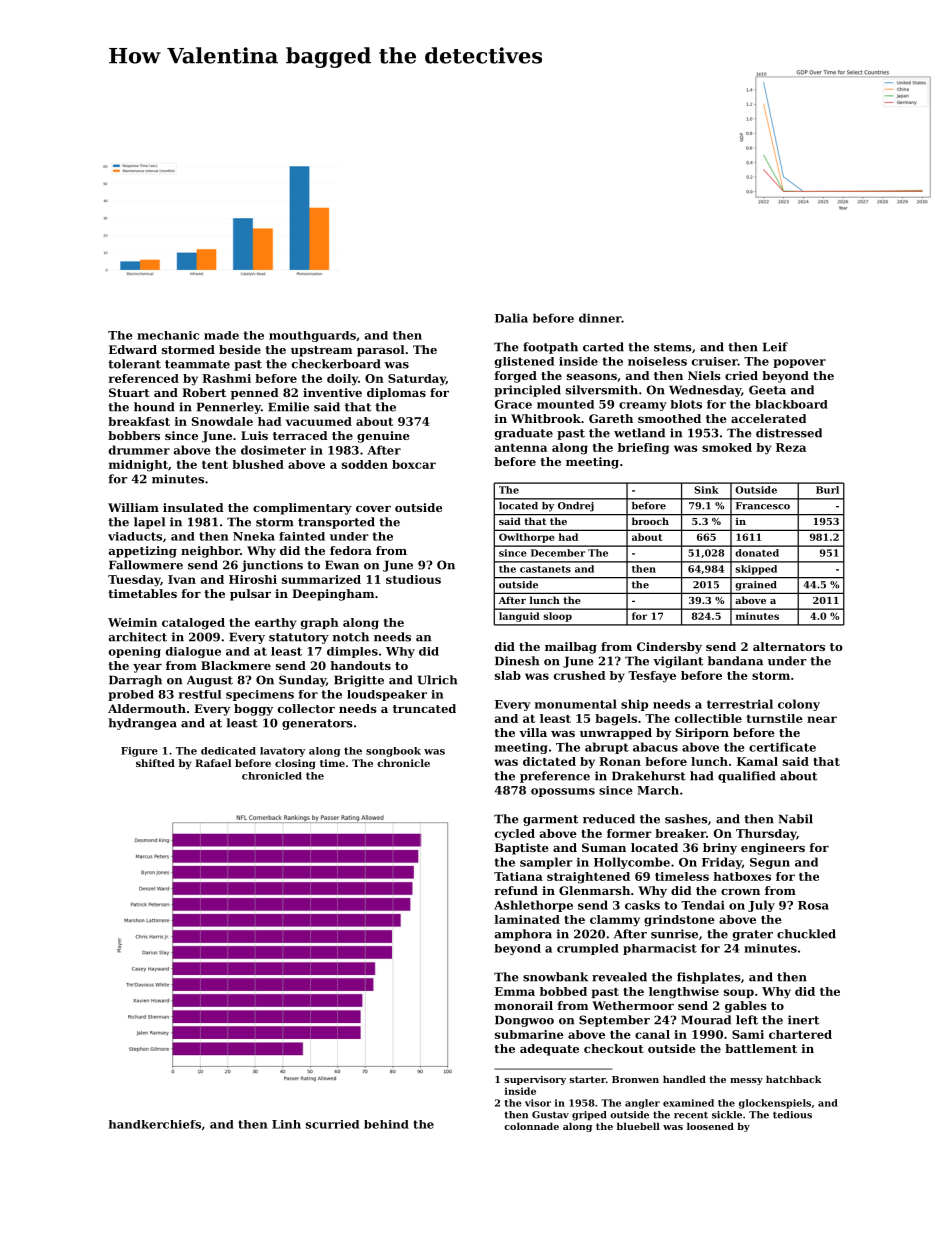 This page has width=952, height=1233. What do you see at coordinates (516, 890) in the page?
I see `refund` at bounding box center [516, 890].
